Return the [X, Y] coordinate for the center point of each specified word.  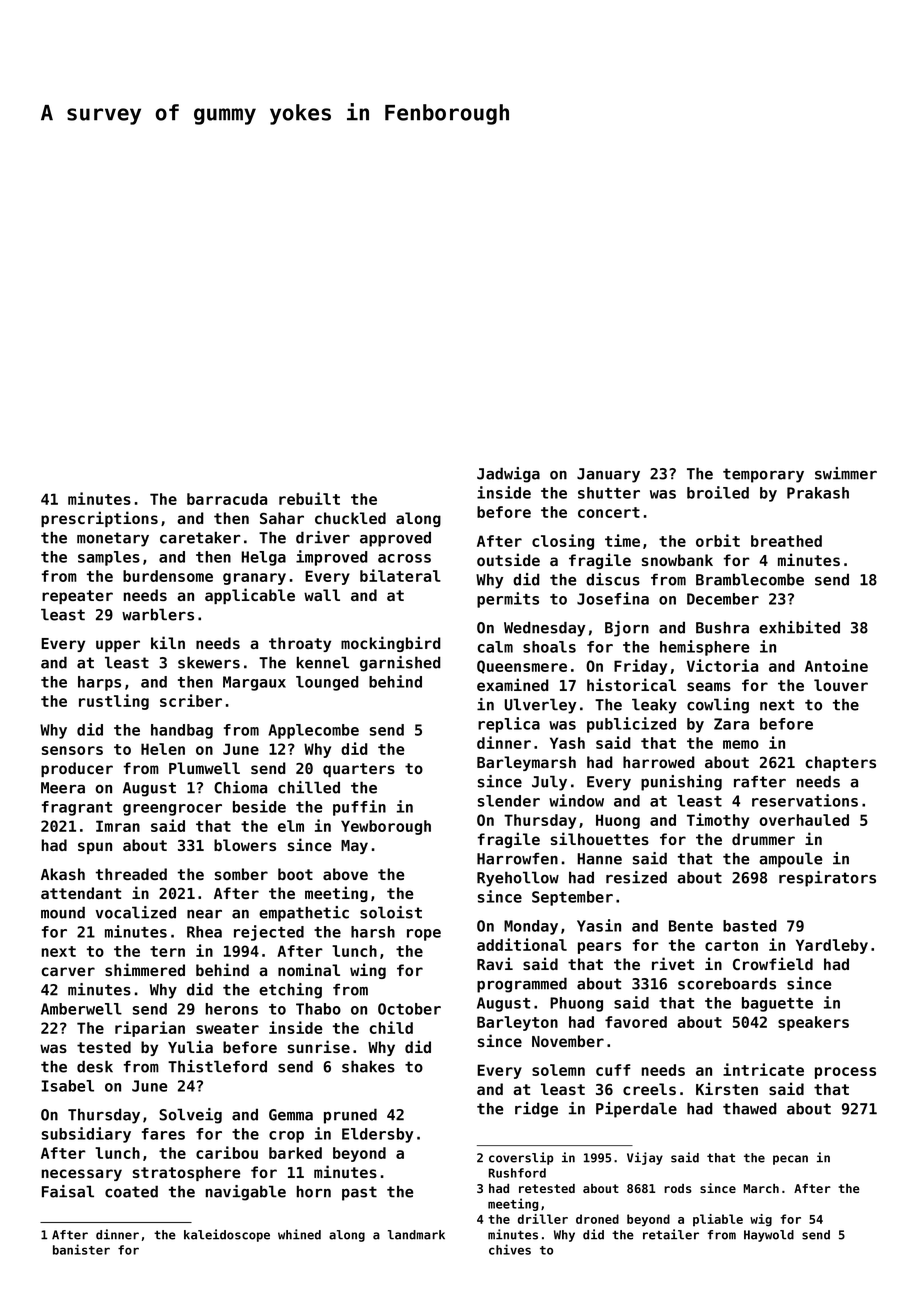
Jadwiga [508, 475]
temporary [763, 475]
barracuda [227, 499]
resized [636, 877]
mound [63, 912]
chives [510, 1249]
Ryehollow [518, 879]
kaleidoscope [227, 1235]
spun [95, 848]
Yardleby [832, 946]
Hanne [599, 859]
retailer [671, 1234]
